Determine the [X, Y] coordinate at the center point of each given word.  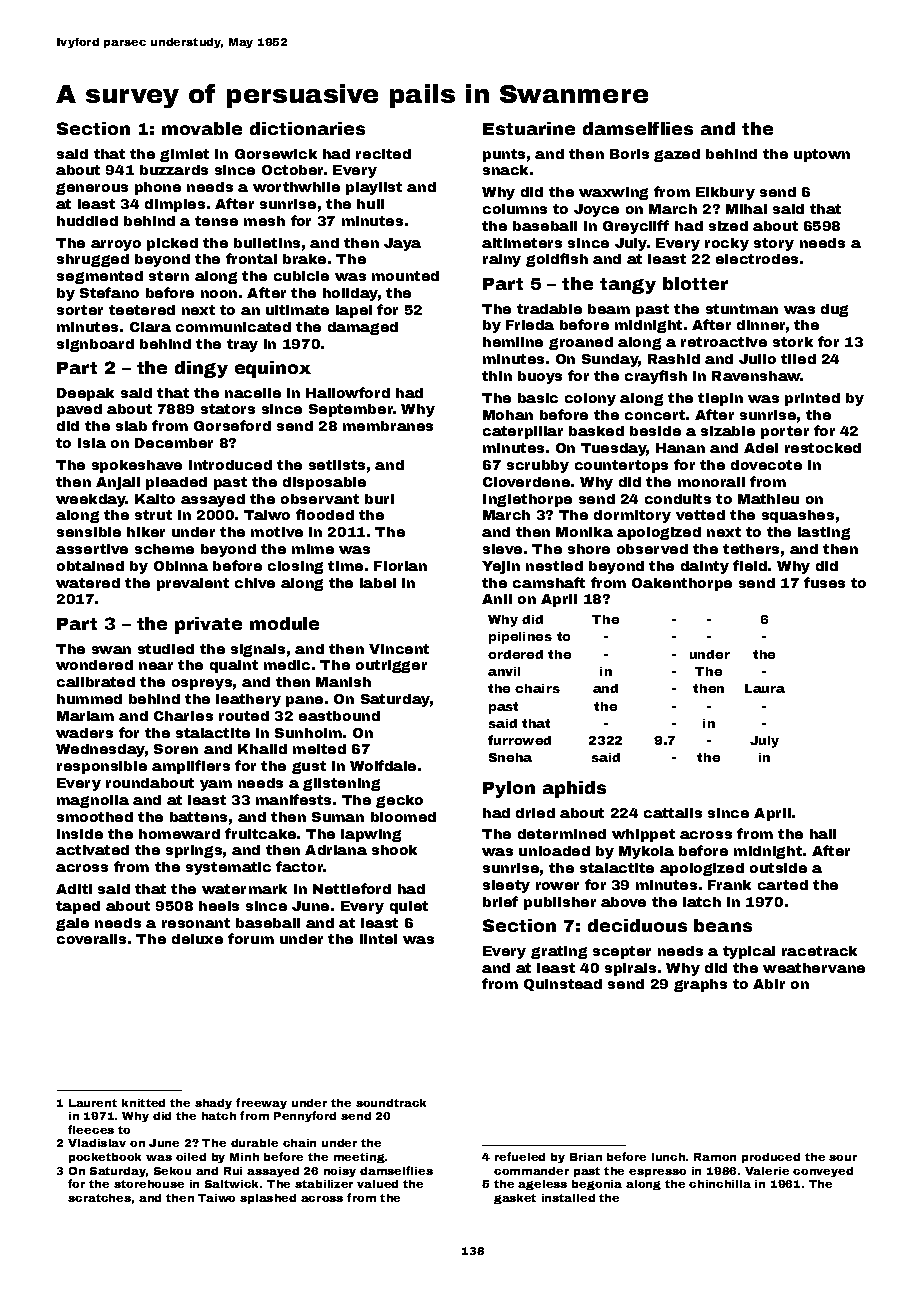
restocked [823, 448]
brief [500, 901]
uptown [822, 155]
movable [202, 128]
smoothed [95, 817]
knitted [143, 1103]
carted [783, 885]
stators [228, 409]
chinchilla [720, 1184]
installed [568, 1198]
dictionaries [307, 128]
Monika [584, 532]
